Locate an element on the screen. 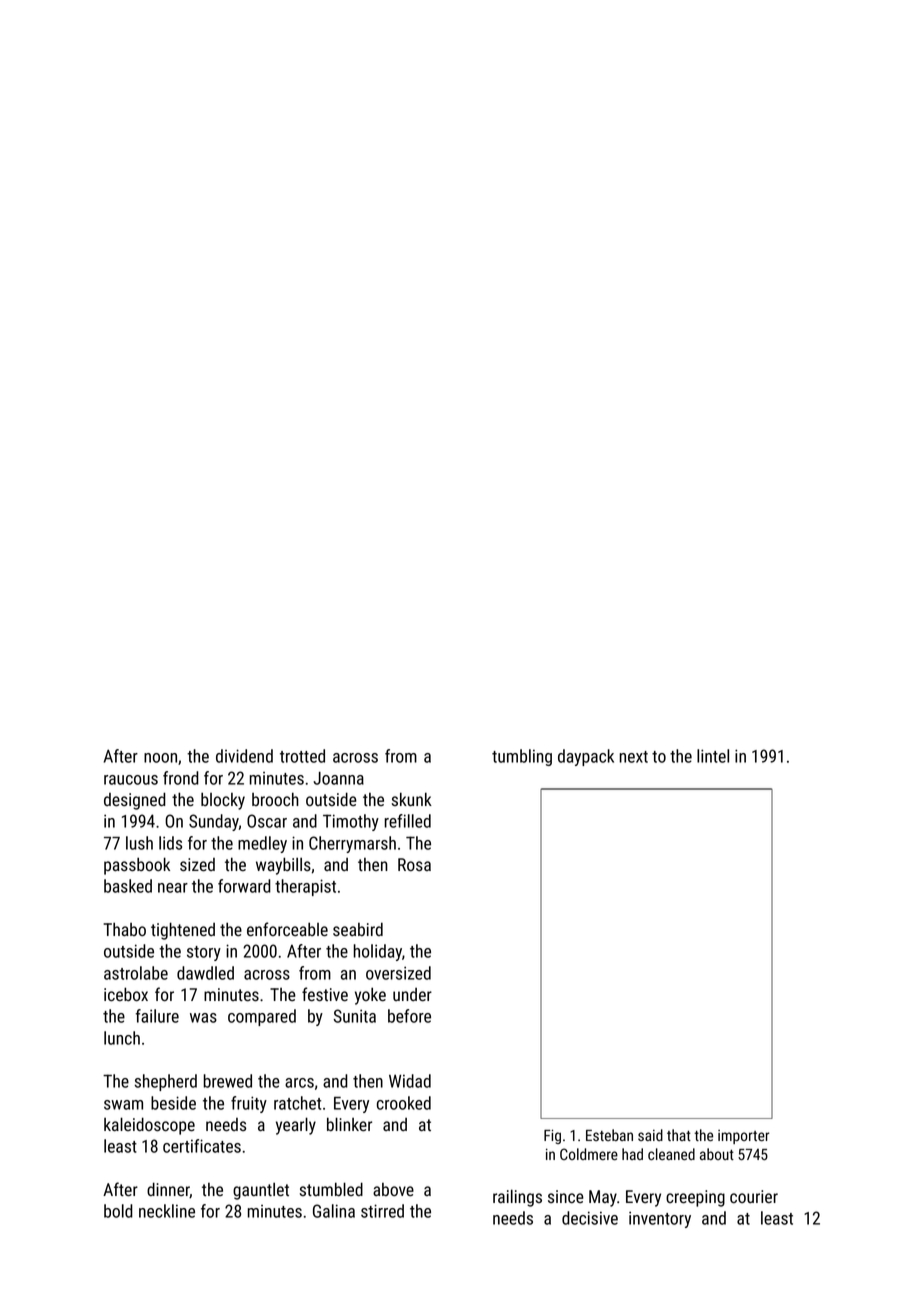 This screenshot has width=924, height=1311. dividend is located at coordinates (244, 756).
